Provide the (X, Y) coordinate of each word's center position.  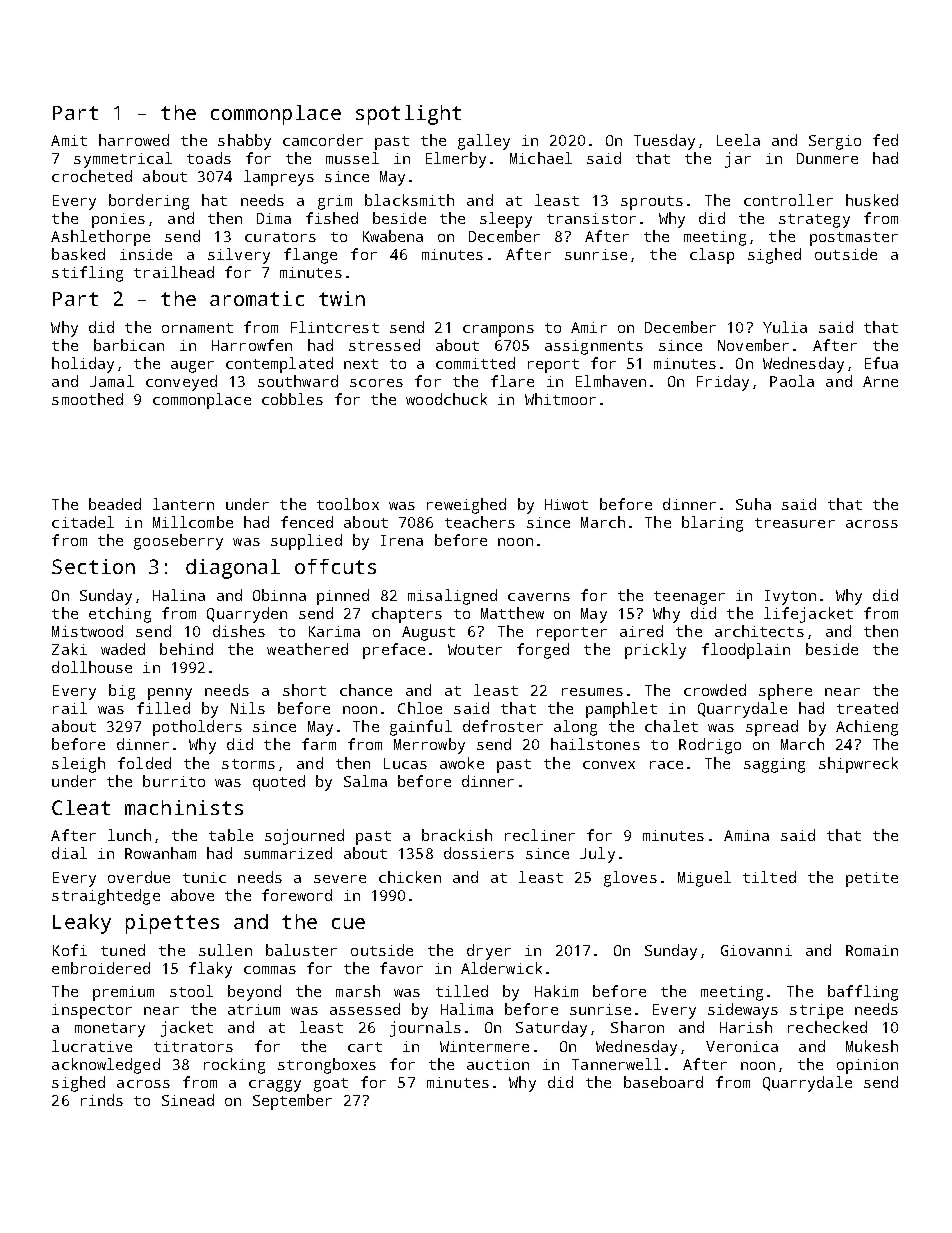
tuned (123, 950)
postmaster (854, 239)
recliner (540, 835)
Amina (746, 835)
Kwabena (393, 236)
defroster (503, 726)
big (122, 692)
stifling (87, 274)
